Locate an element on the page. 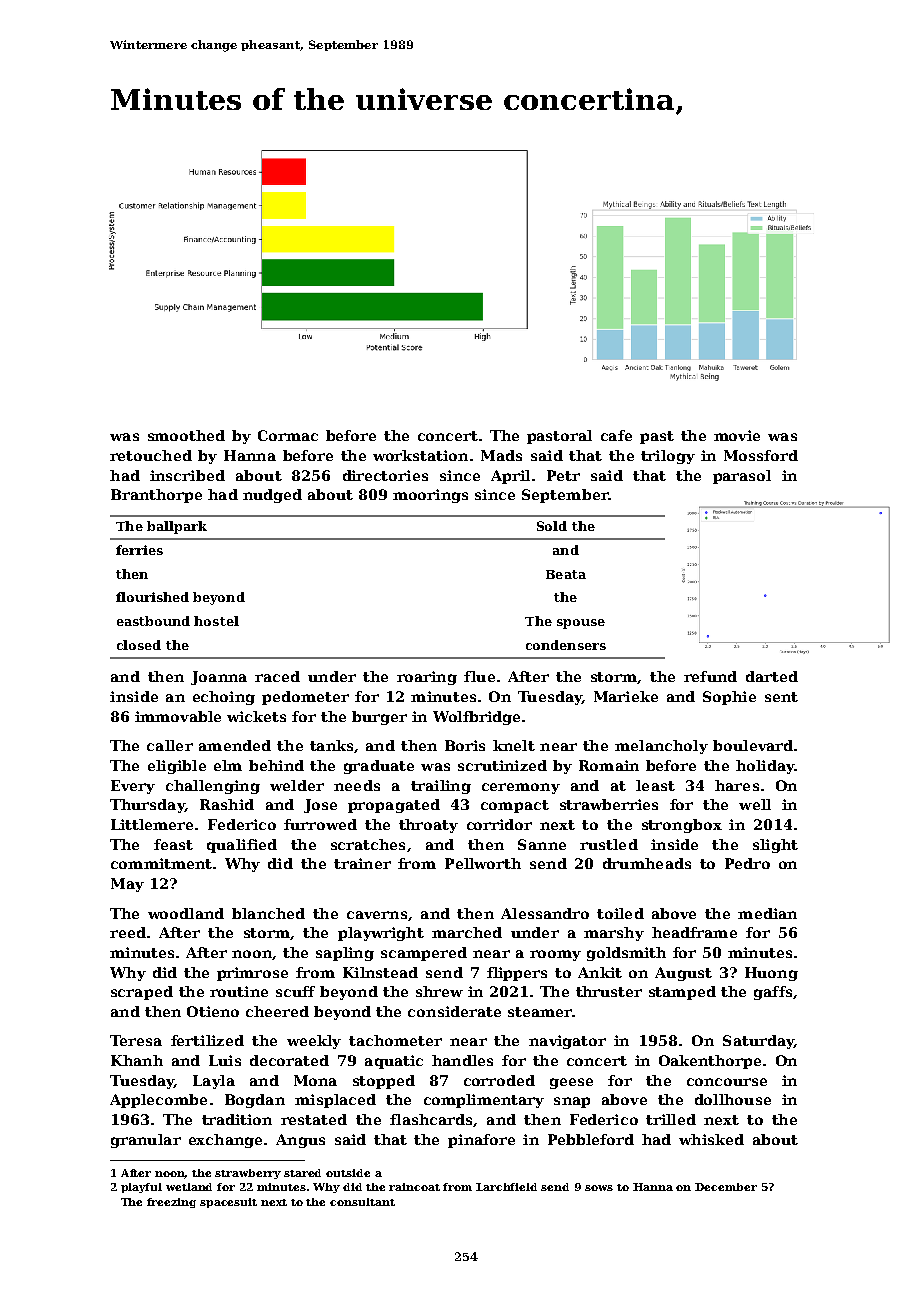 The image size is (908, 1316). commitment is located at coordinates (161, 863).
